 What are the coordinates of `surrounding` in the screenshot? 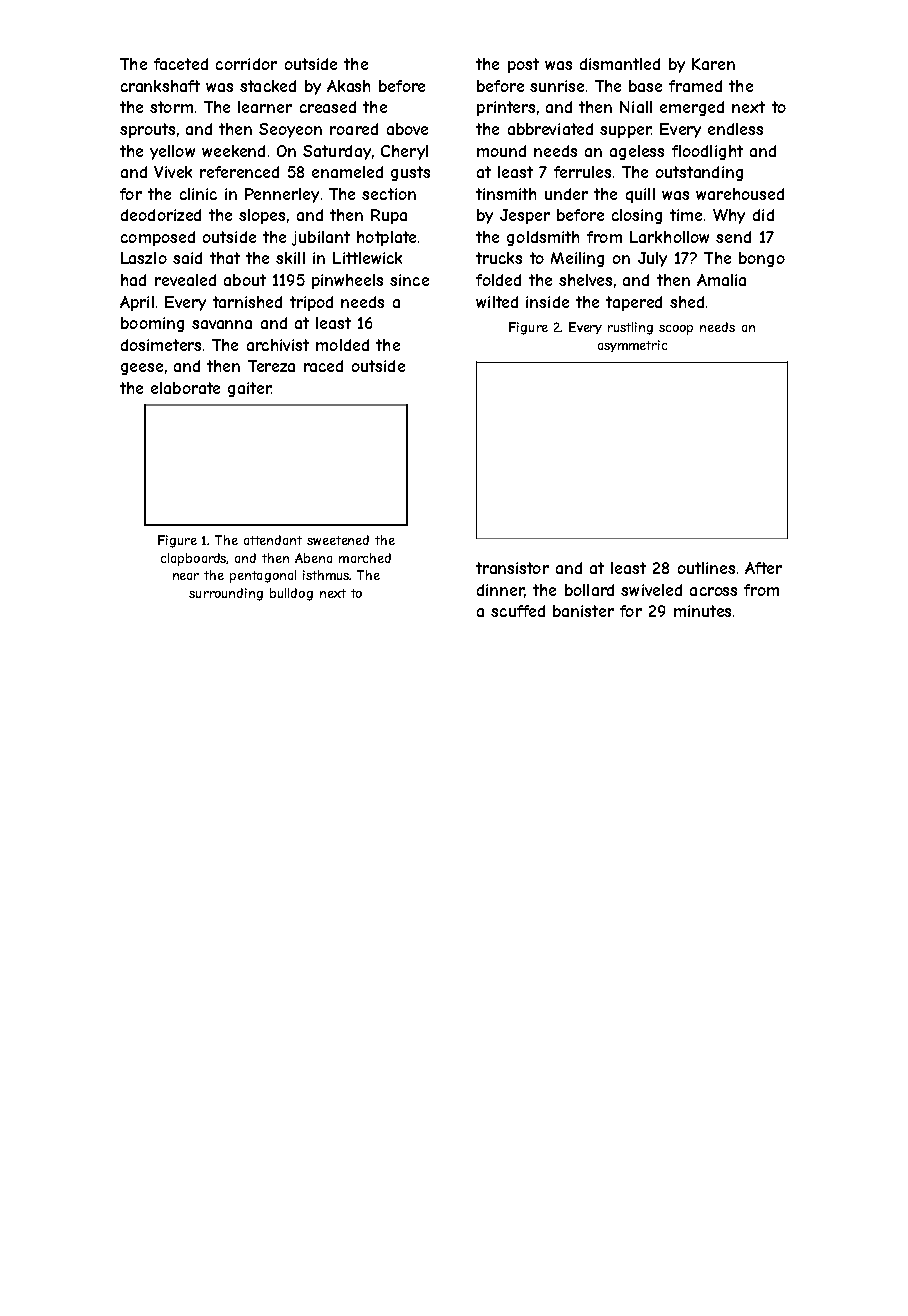 It's located at (226, 594).
